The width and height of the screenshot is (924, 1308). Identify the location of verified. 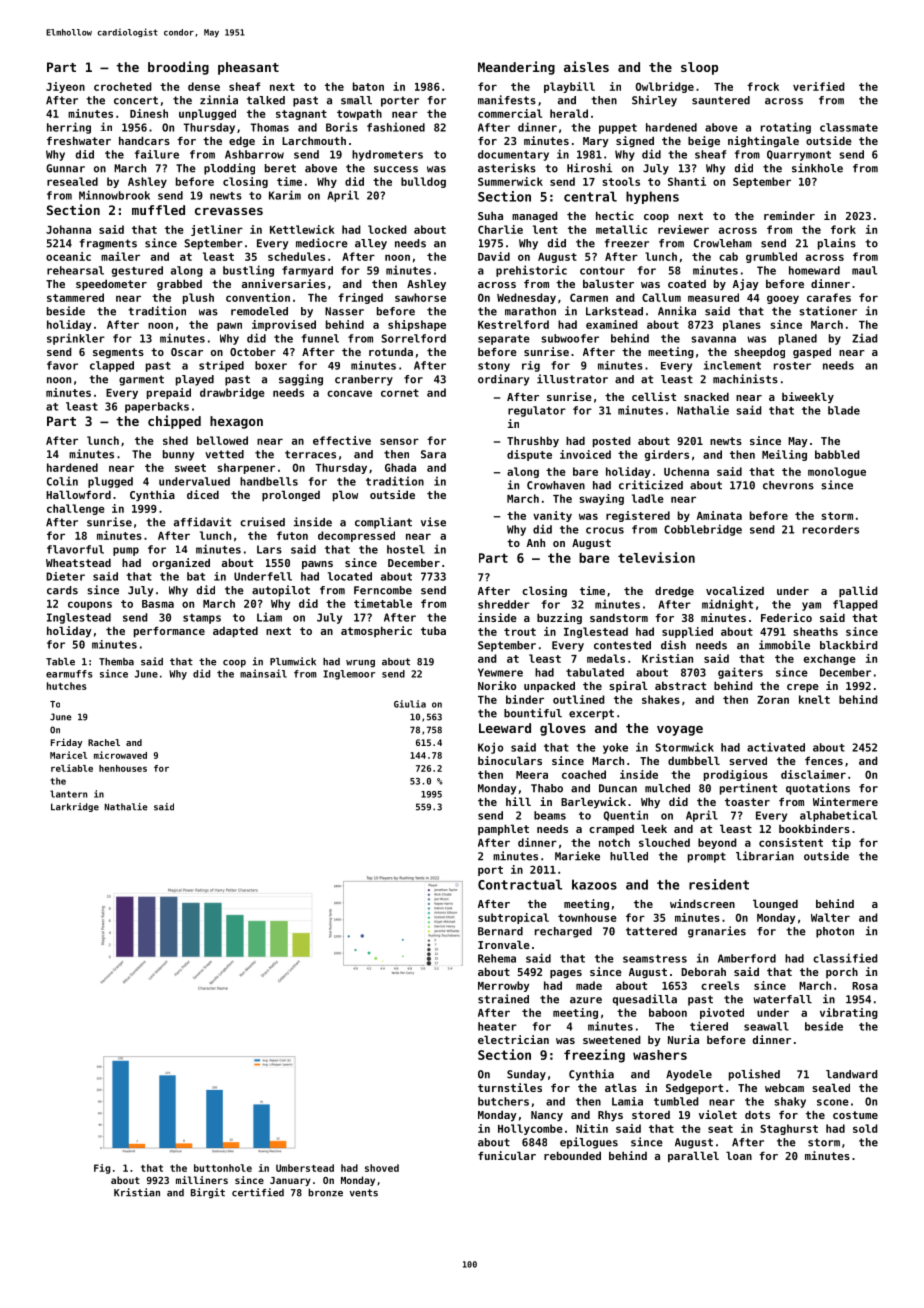
(819, 86).
